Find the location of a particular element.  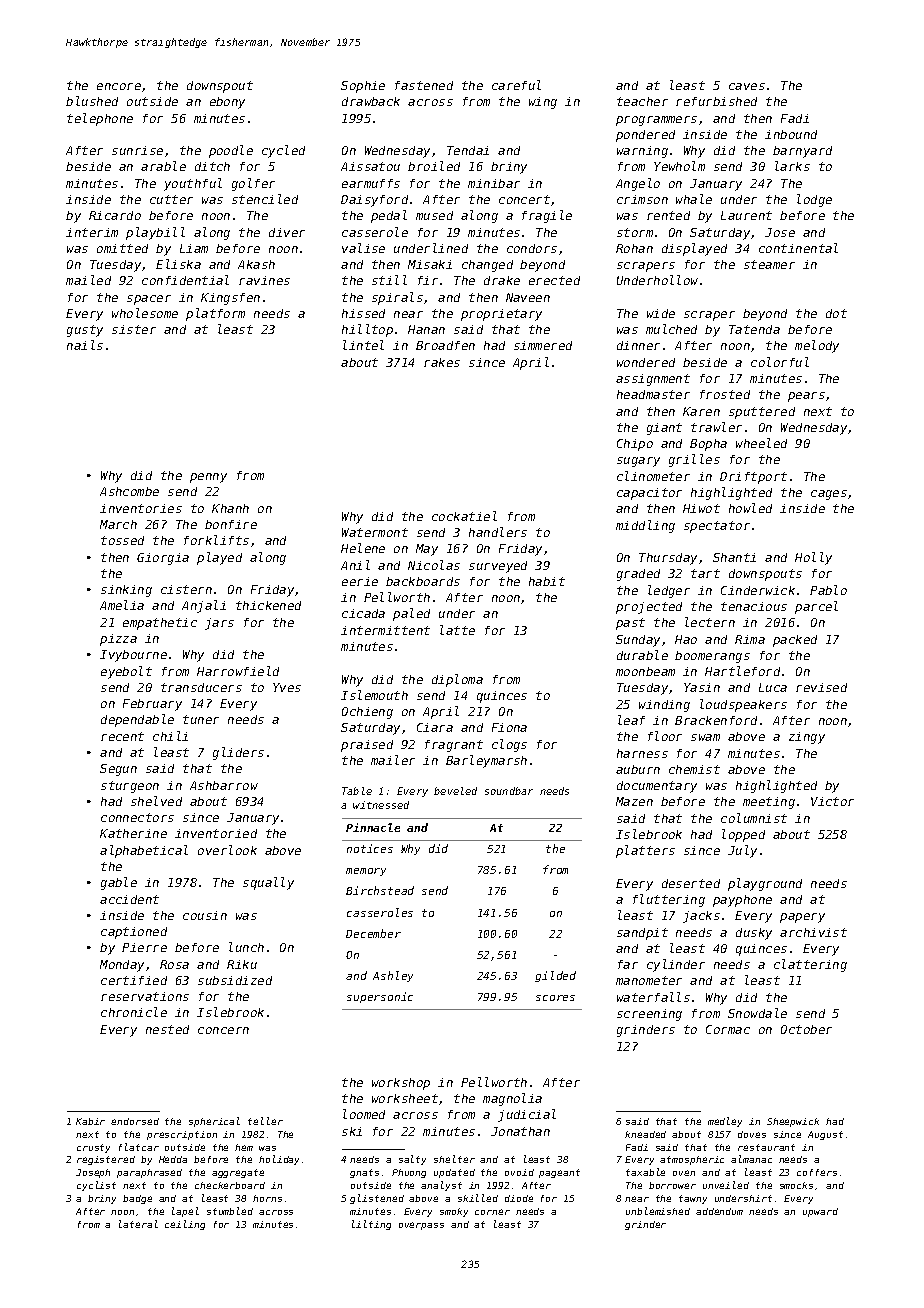

handlers is located at coordinates (498, 532).
